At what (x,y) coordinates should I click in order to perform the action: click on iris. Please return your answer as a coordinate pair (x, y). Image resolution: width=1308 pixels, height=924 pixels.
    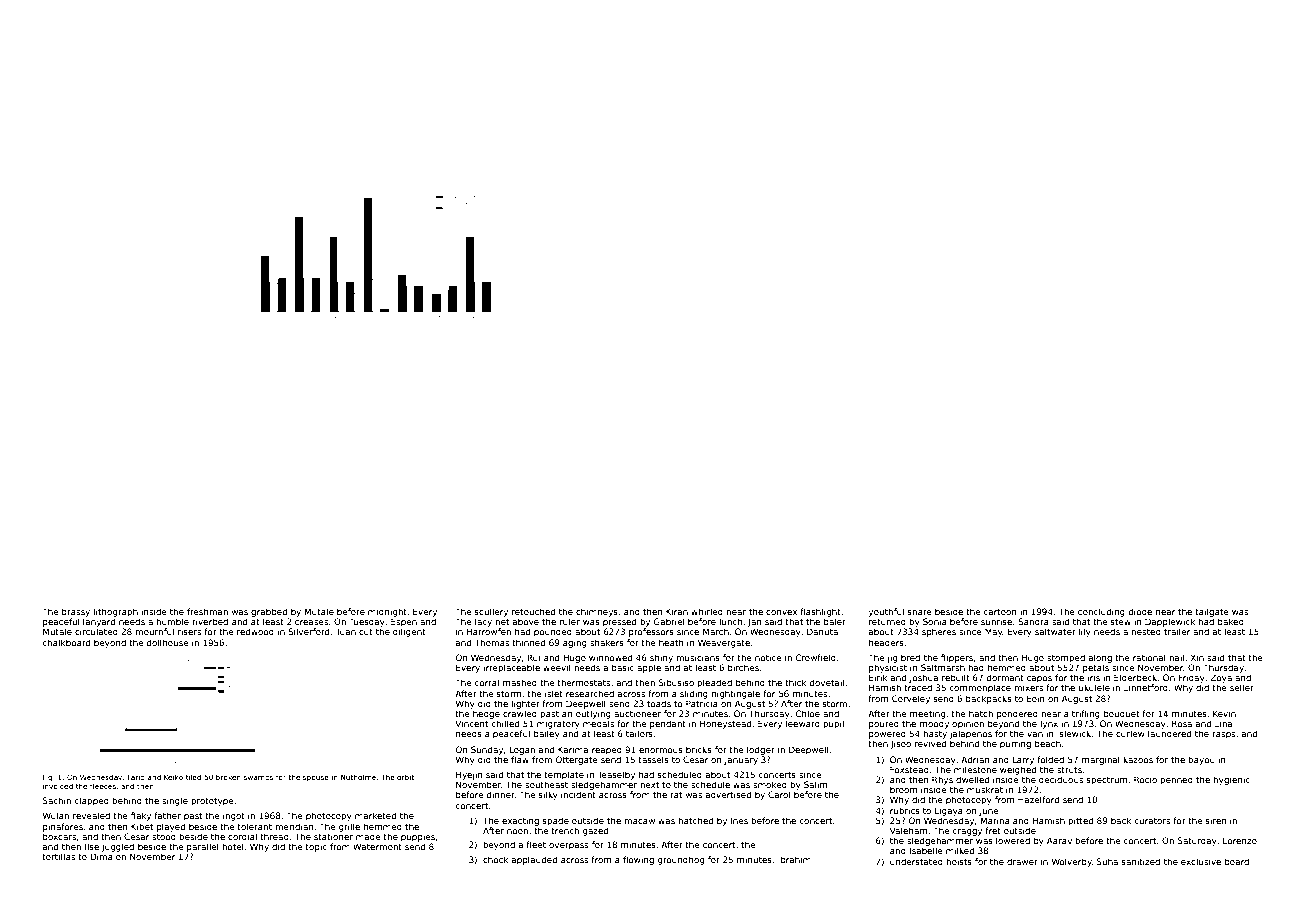
    Looking at the image, I should click on (1093, 677).
